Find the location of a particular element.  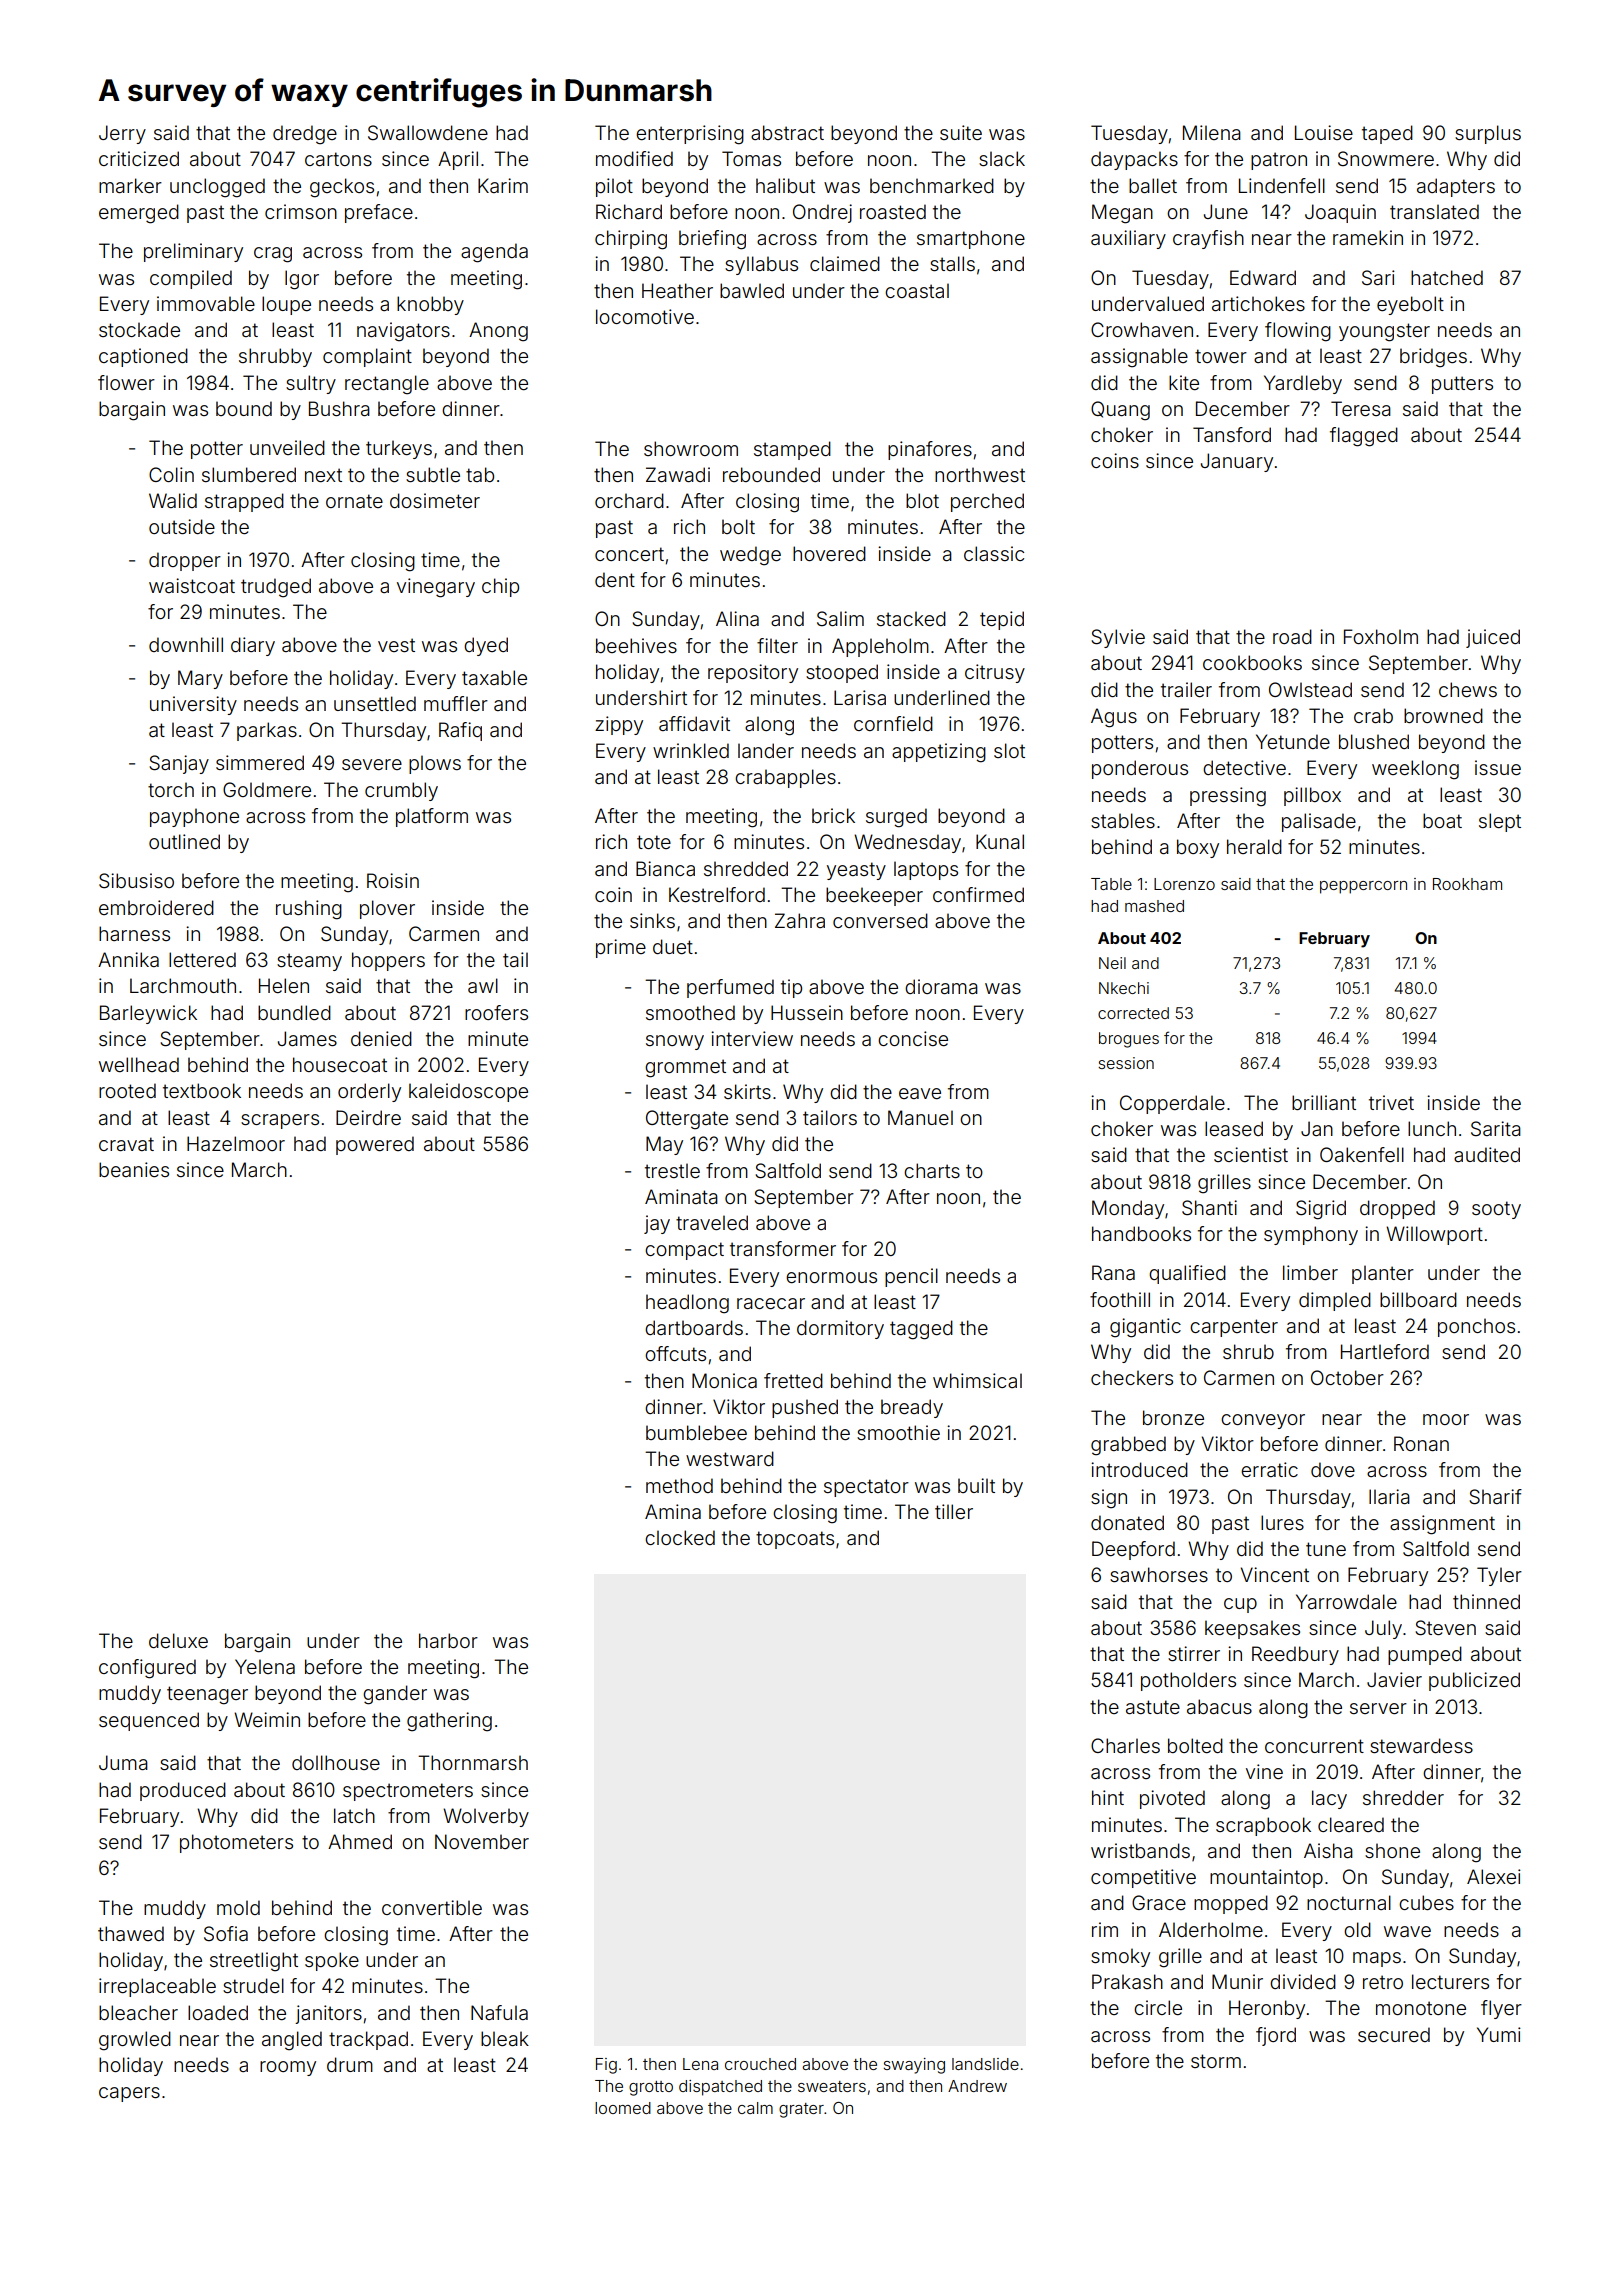

citrusy is located at coordinates (995, 673).
